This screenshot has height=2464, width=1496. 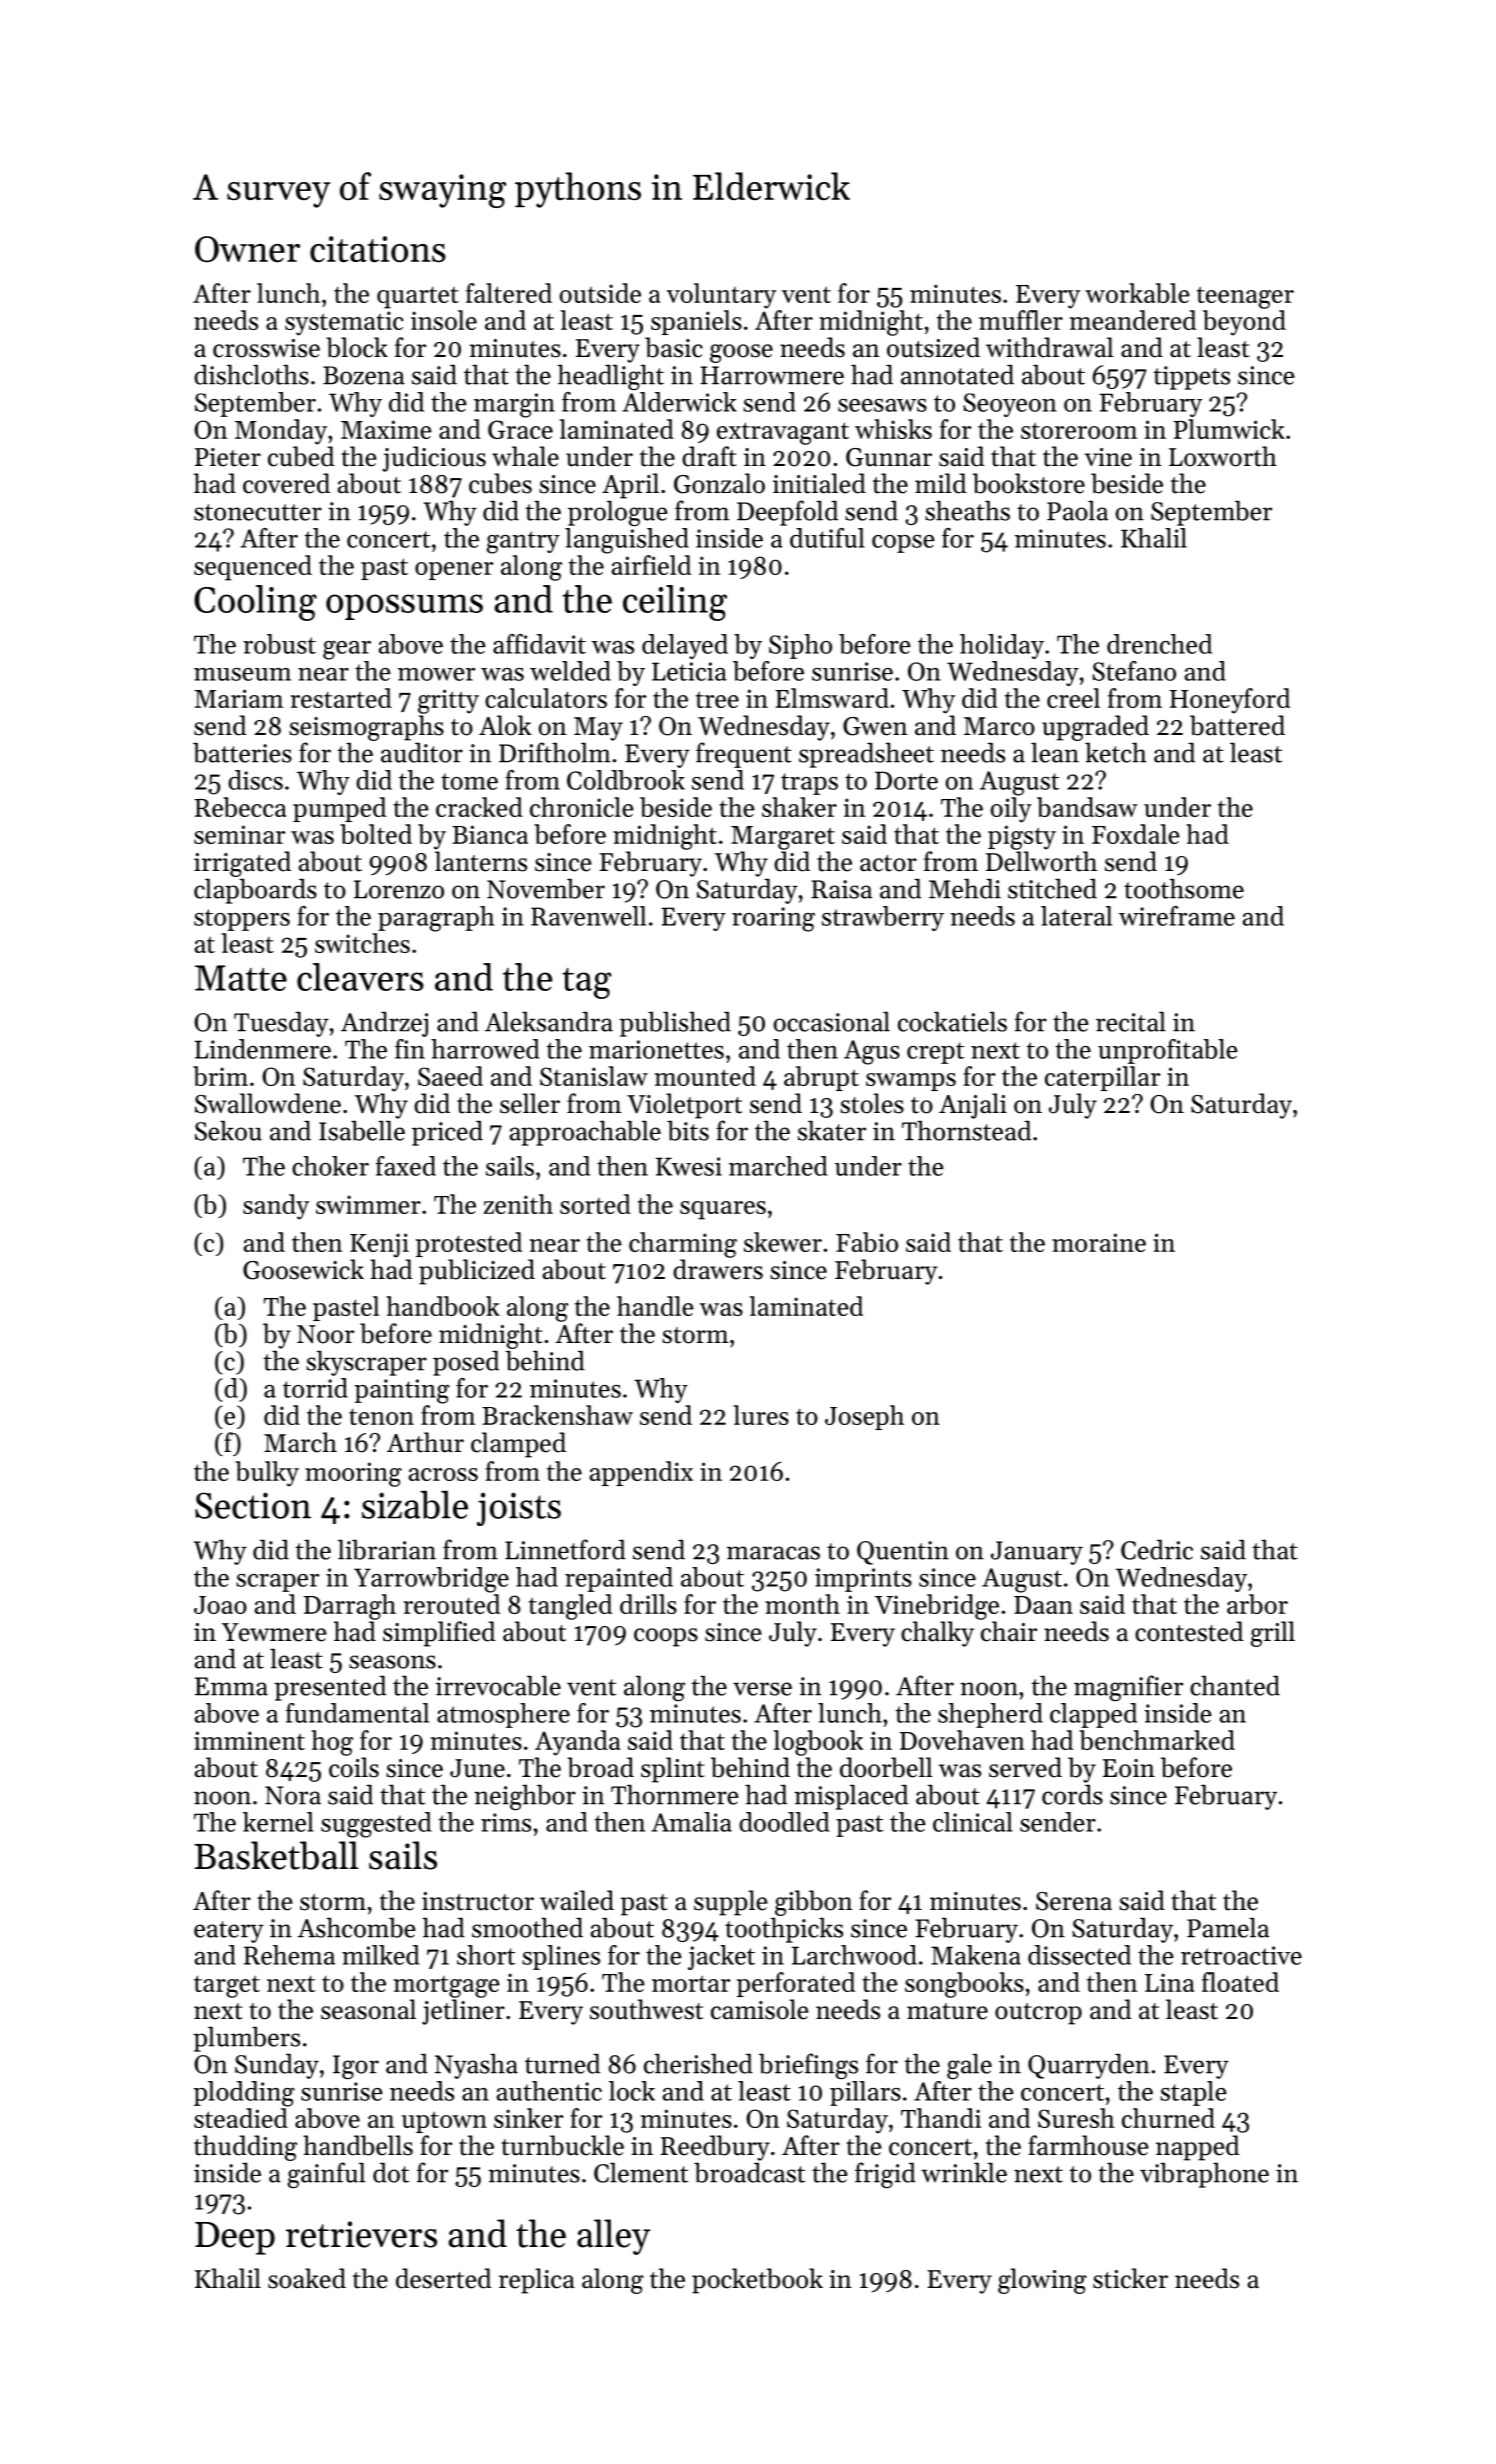 I want to click on appendix, so click(x=641, y=1473).
